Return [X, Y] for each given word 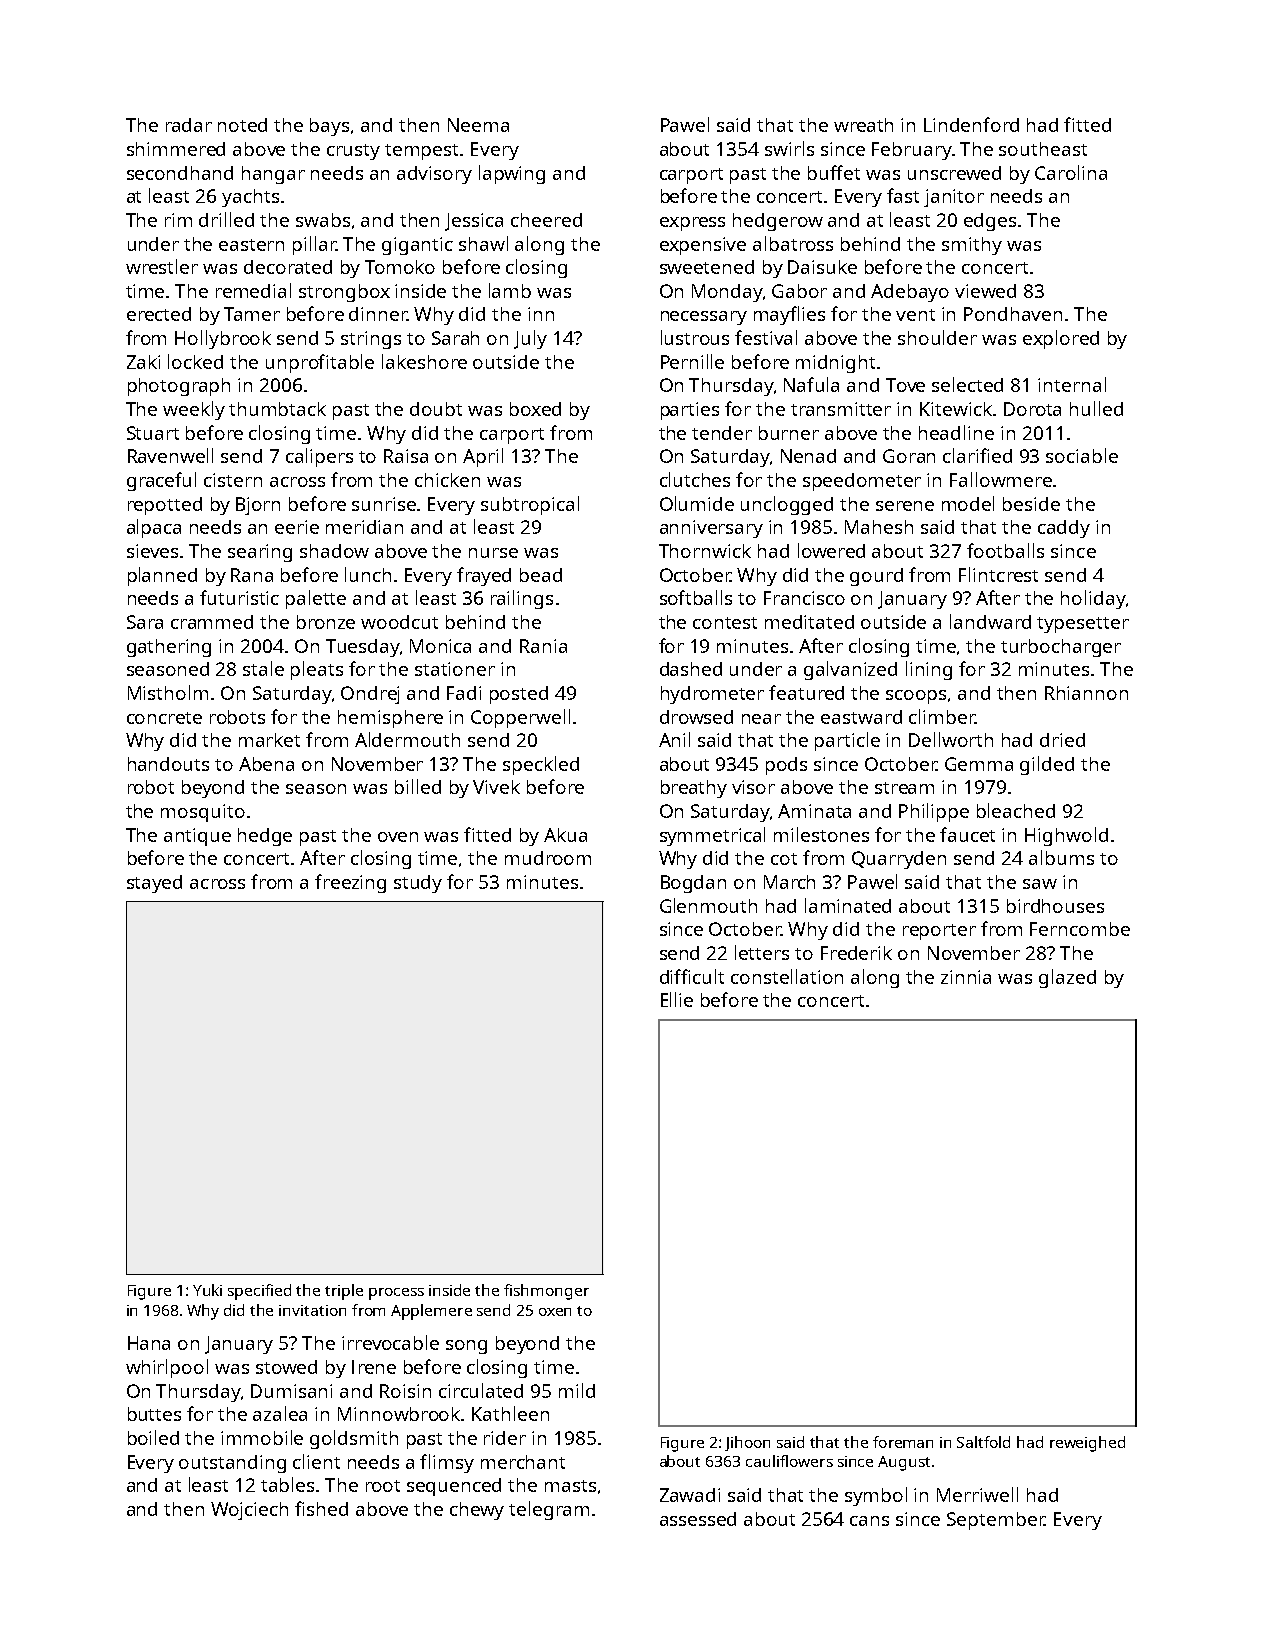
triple [344, 1292]
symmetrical [712, 836]
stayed [154, 884]
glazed [1067, 978]
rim [178, 220]
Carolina [1071, 172]
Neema [478, 125]
